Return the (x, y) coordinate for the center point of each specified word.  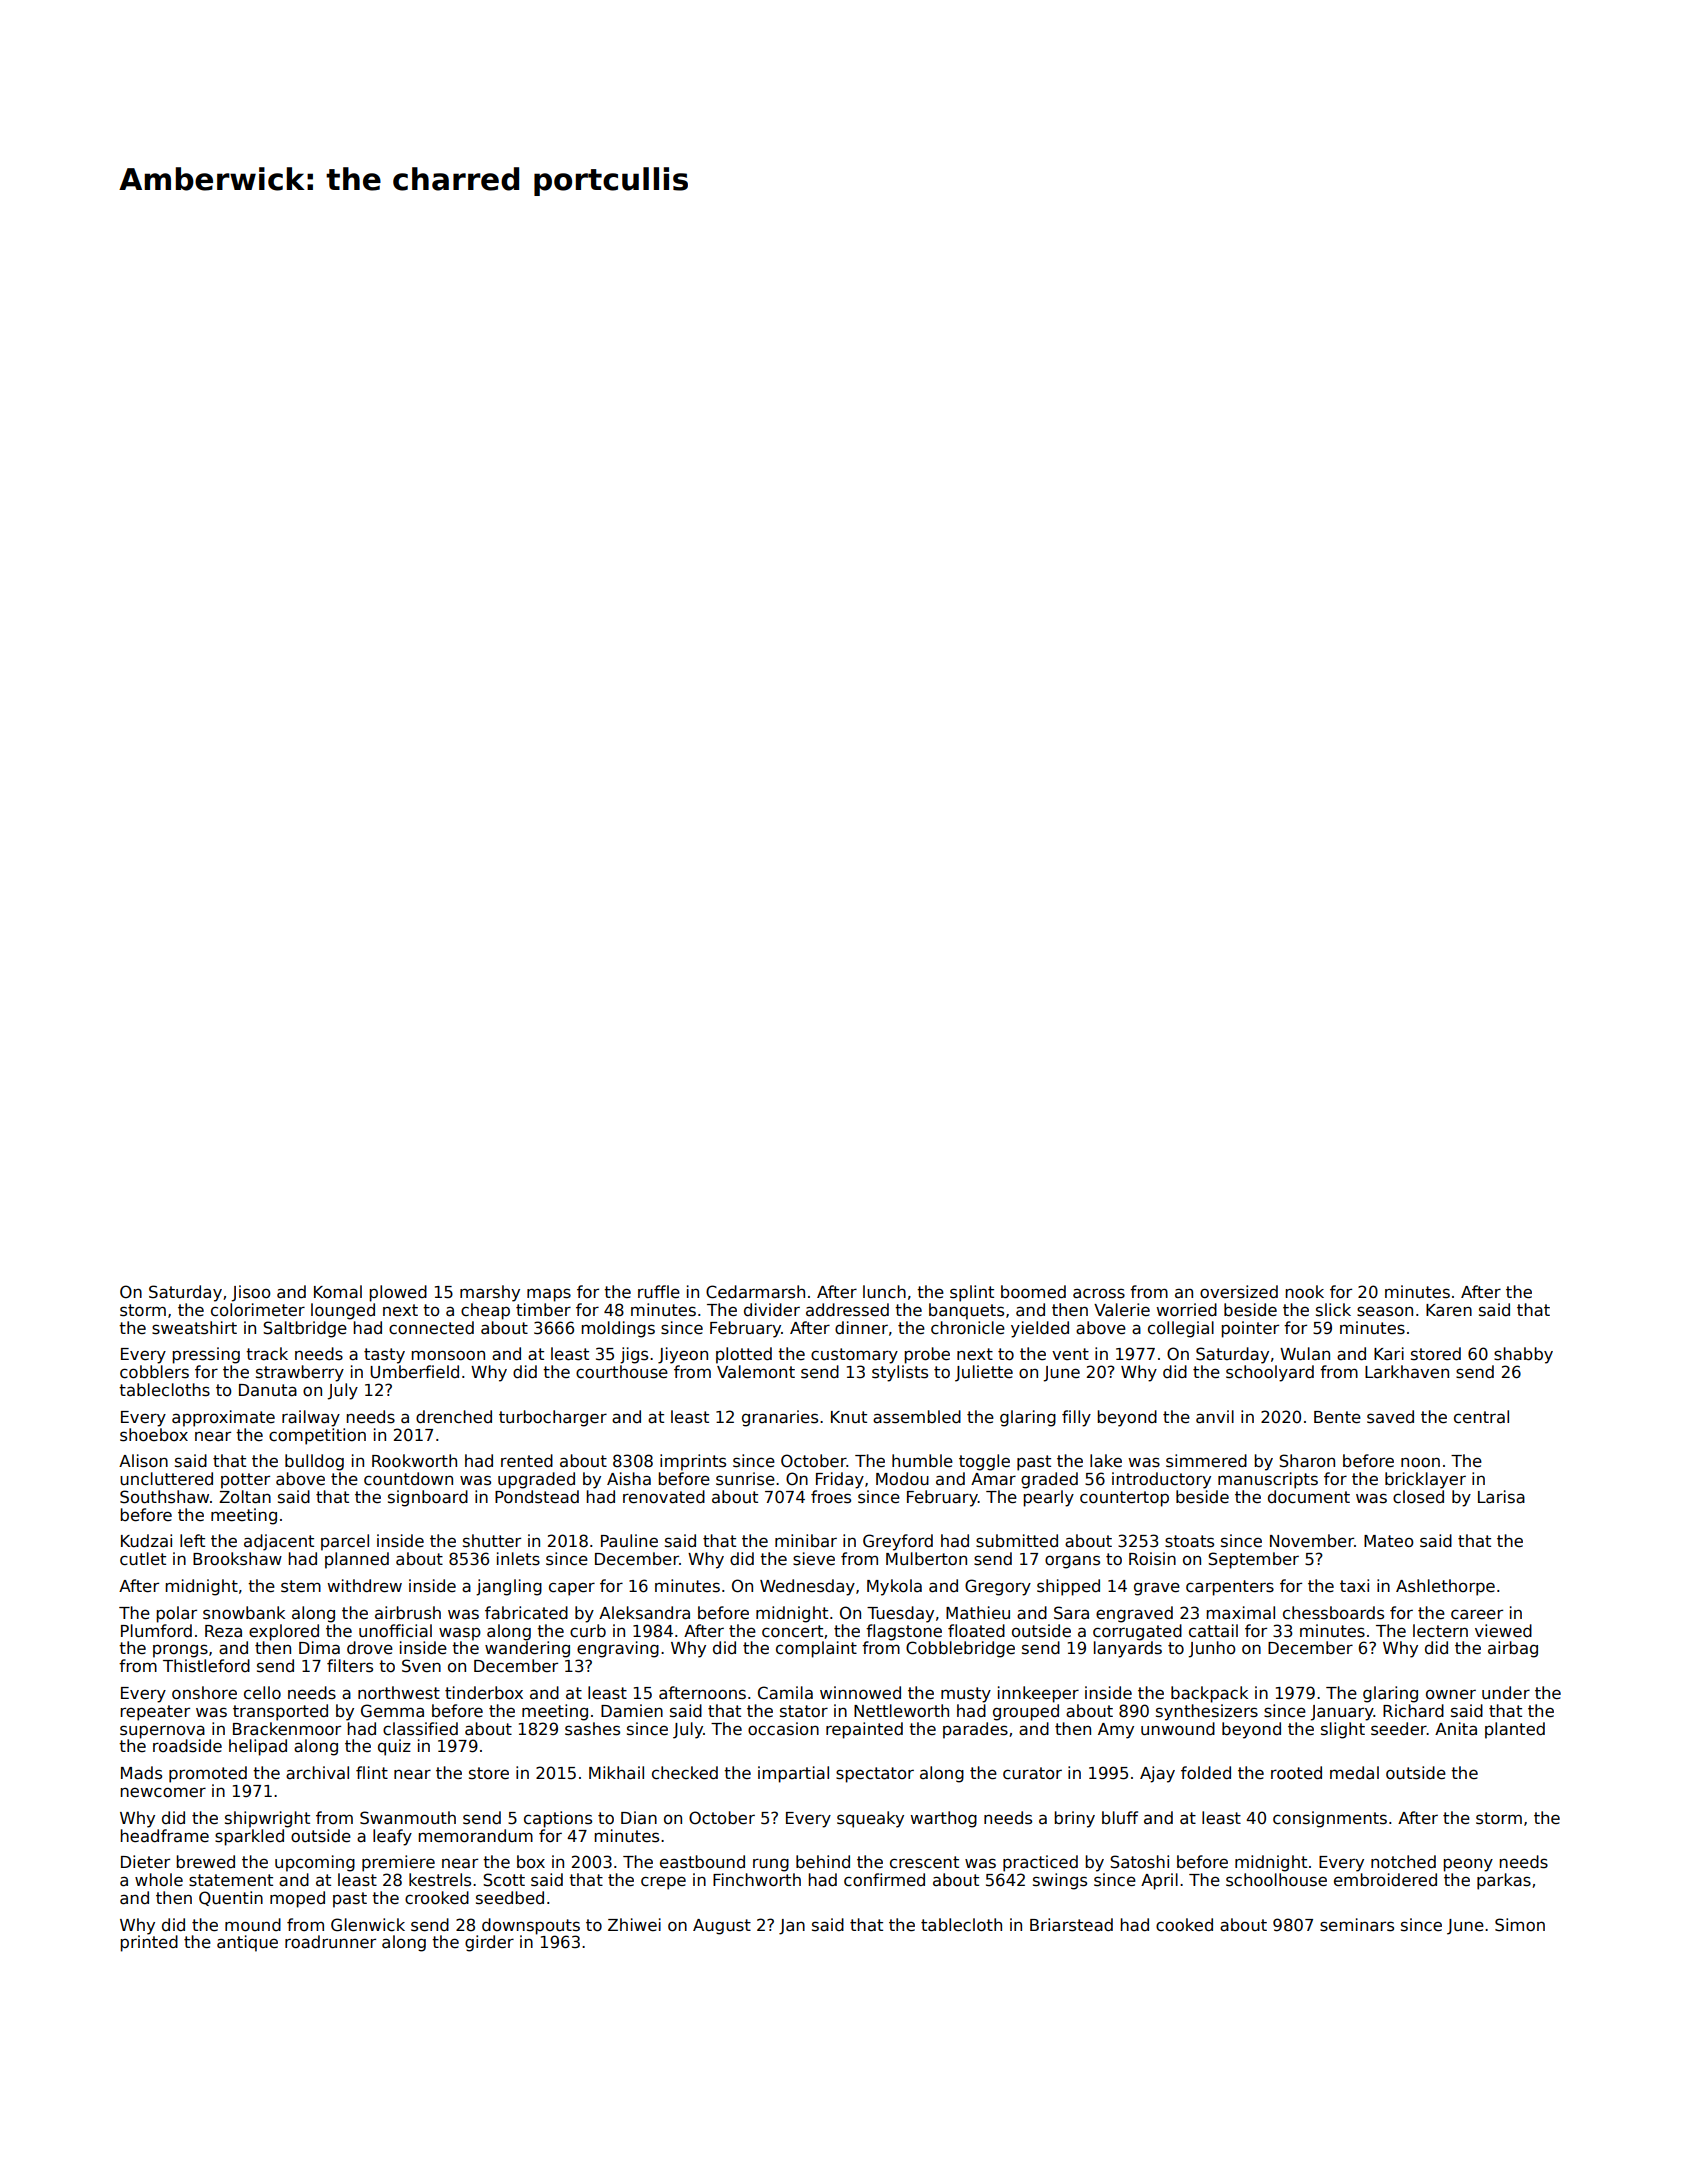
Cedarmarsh (755, 1292)
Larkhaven (1407, 1372)
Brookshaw (237, 1559)
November (1312, 1541)
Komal (338, 1292)
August (722, 1927)
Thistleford (206, 1666)
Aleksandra (644, 1613)
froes (831, 1497)
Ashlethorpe (1445, 1587)
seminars (1357, 1925)
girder (489, 1943)
